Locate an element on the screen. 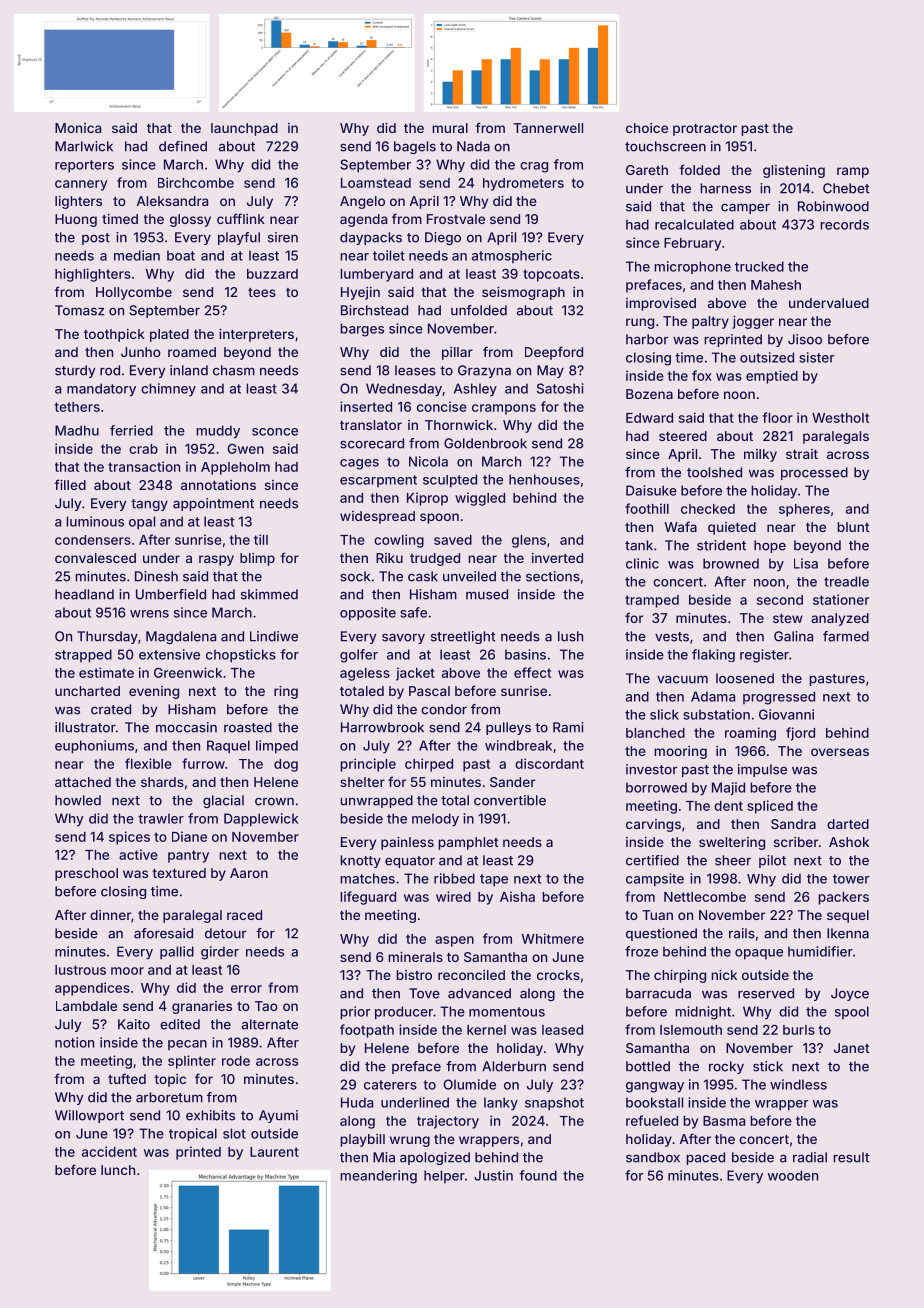 The height and width of the screenshot is (1308, 924). median is located at coordinates (137, 255).
